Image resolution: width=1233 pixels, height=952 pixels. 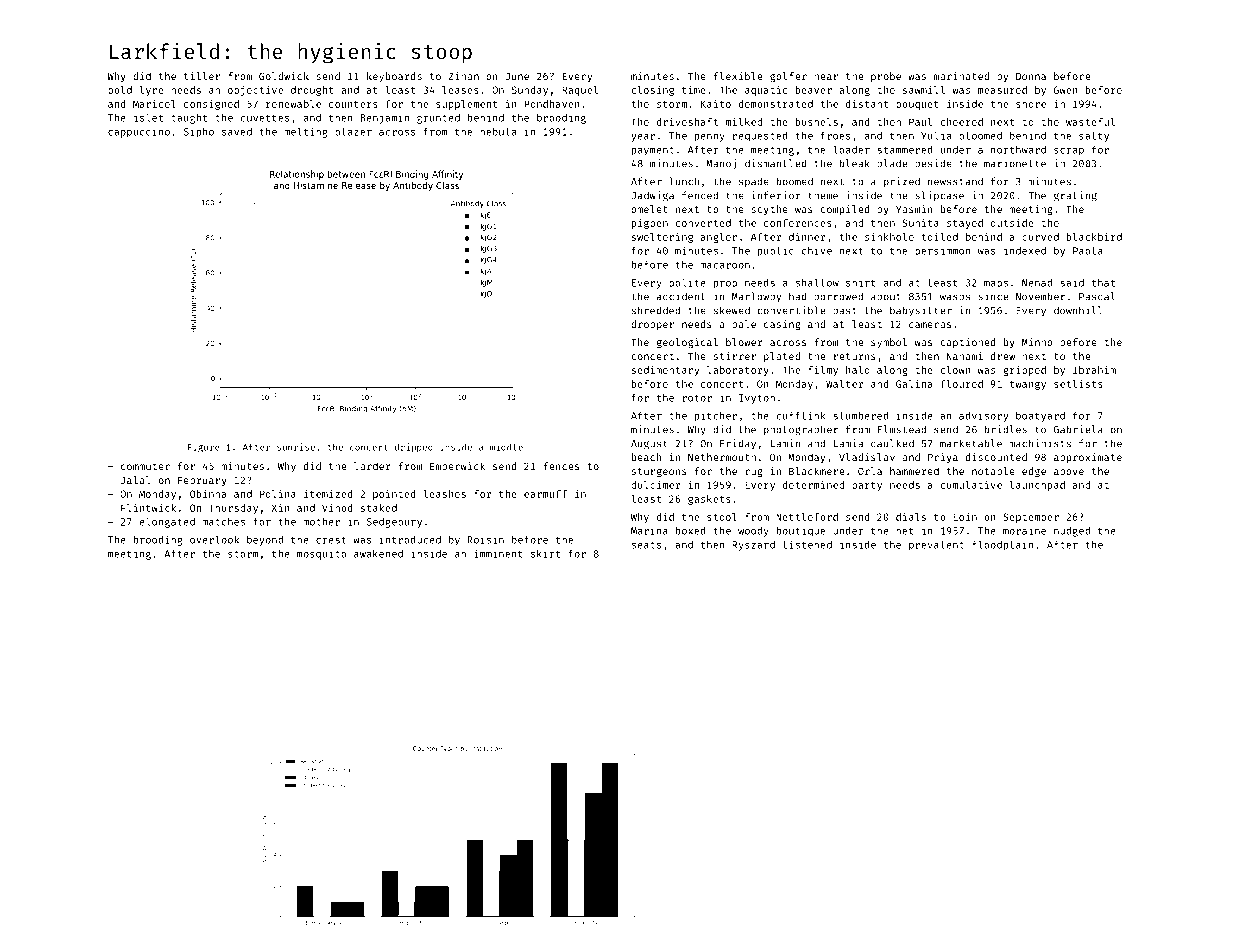 What do you see at coordinates (145, 466) in the page?
I see `commuter` at bounding box center [145, 466].
